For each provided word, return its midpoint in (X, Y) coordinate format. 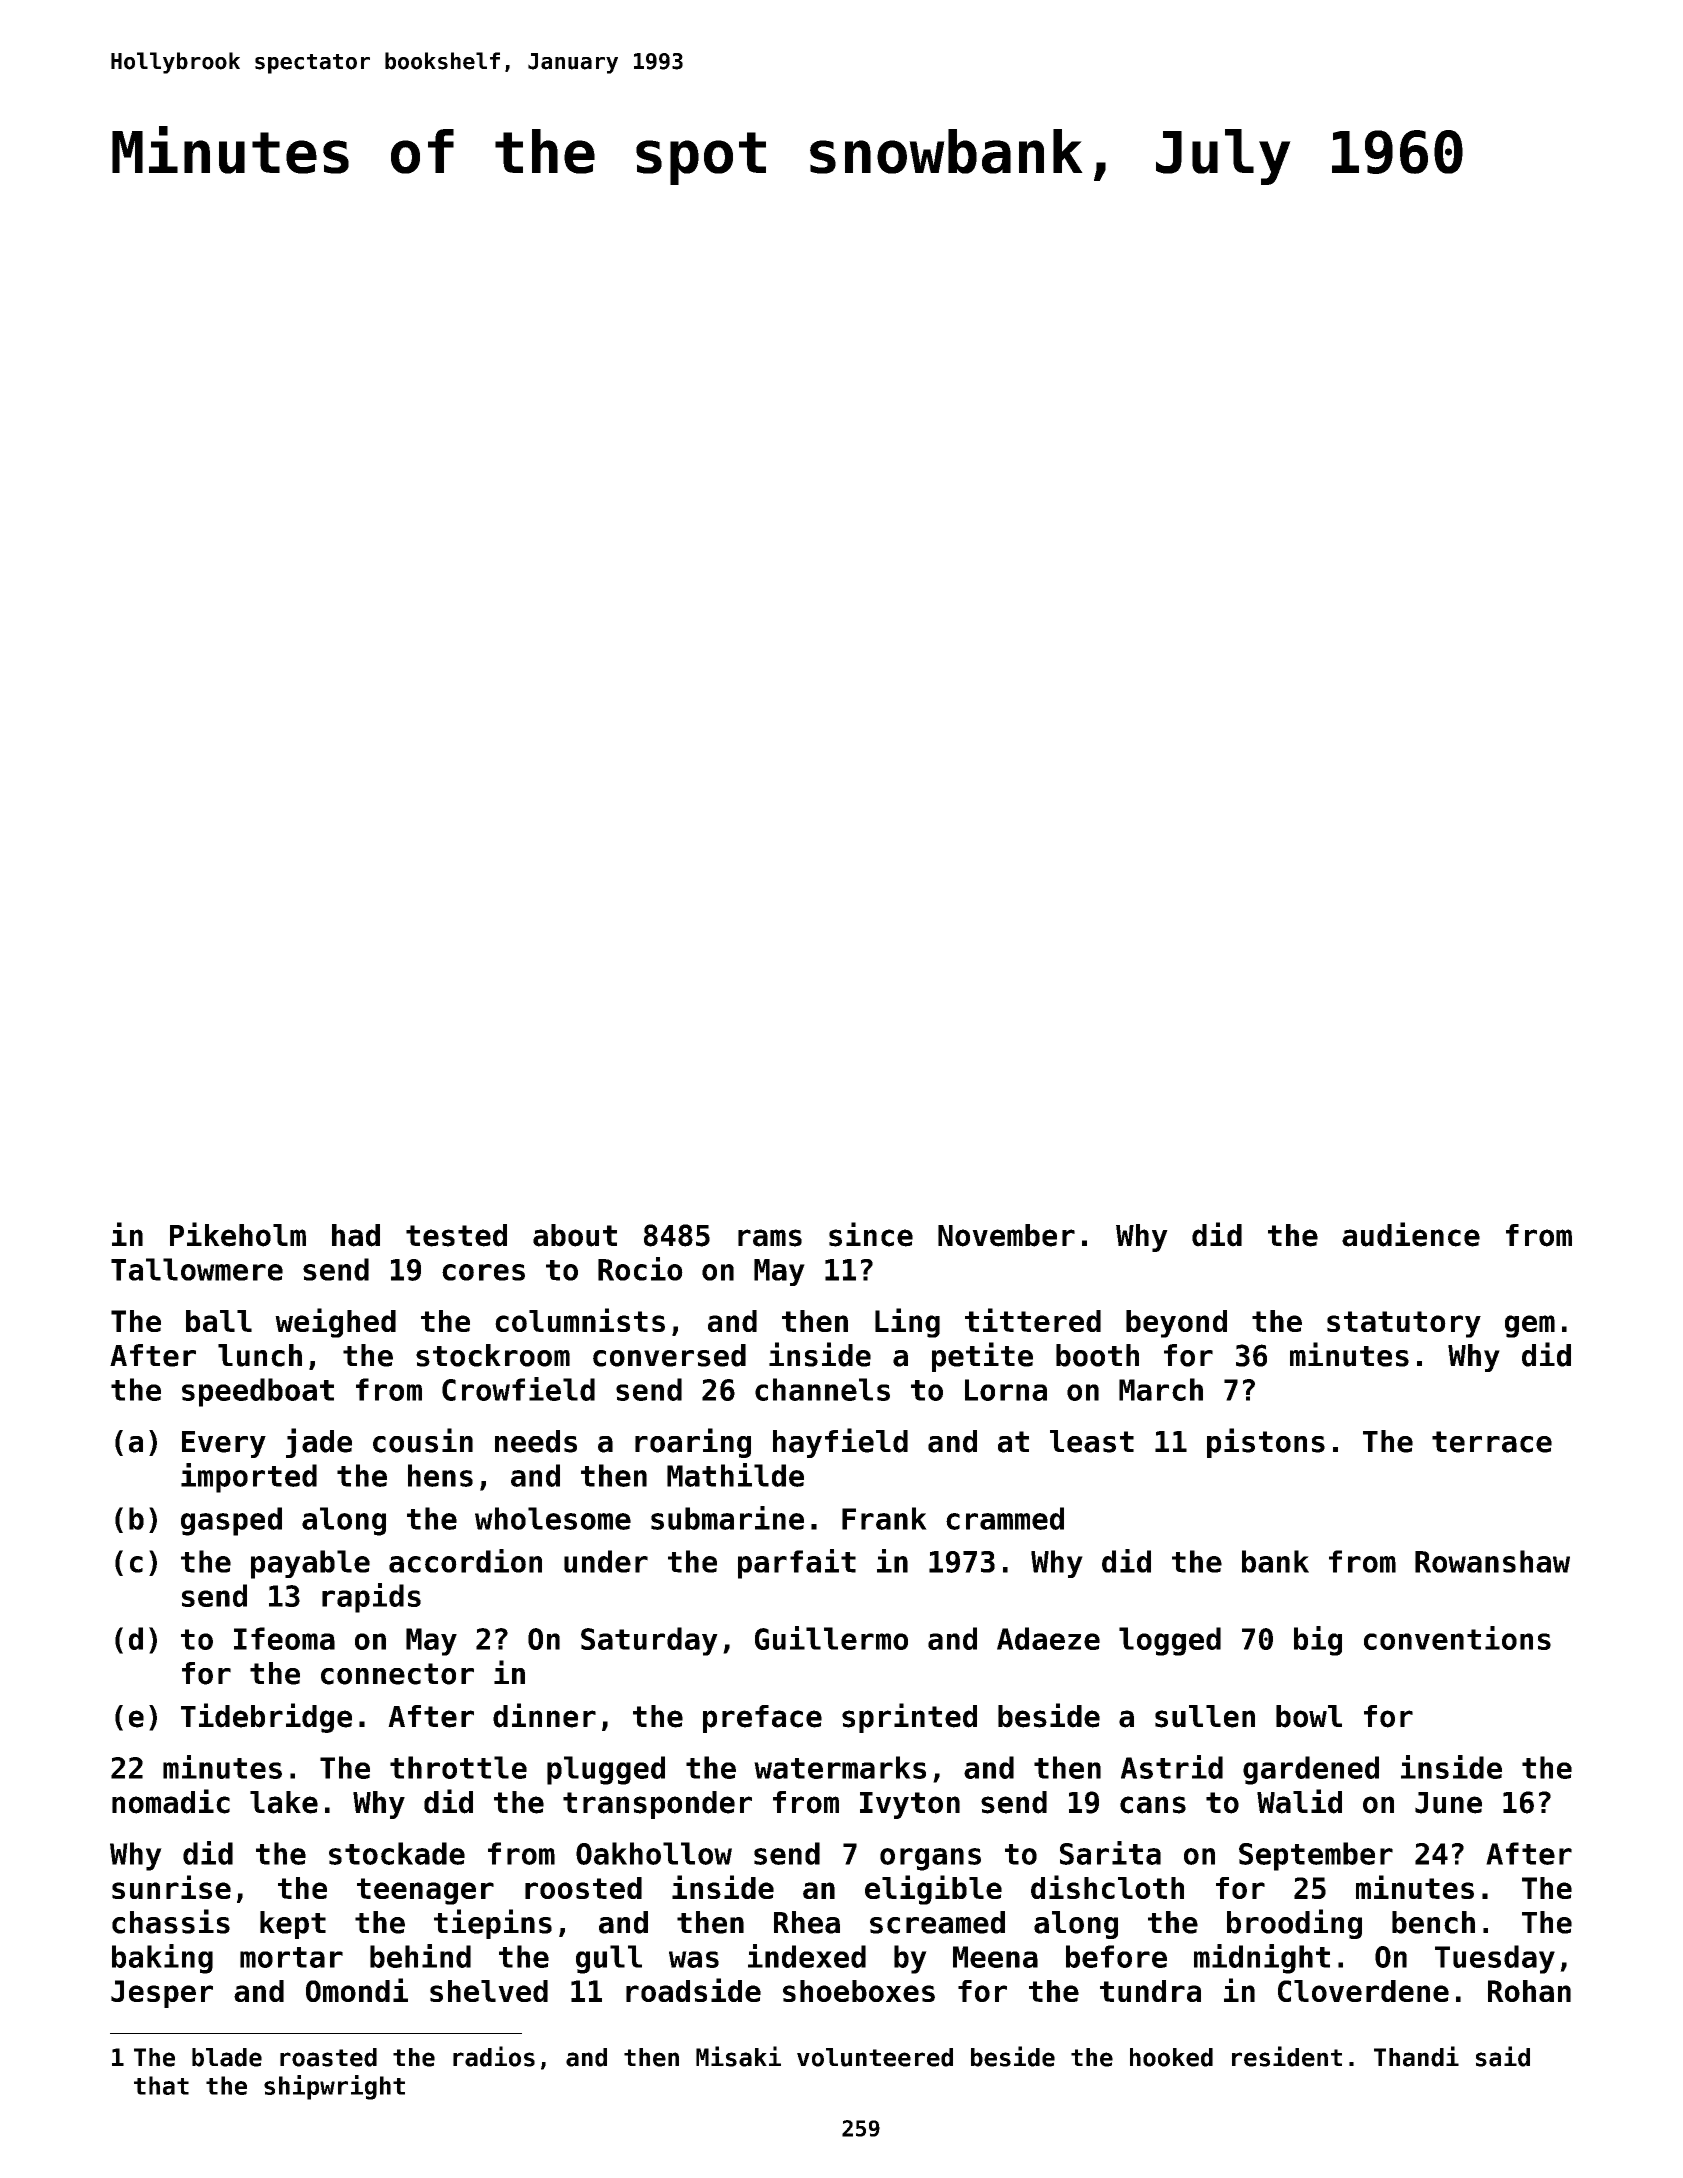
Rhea (807, 1922)
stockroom (493, 1355)
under (606, 1561)
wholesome (553, 1518)
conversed (669, 1355)
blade (227, 2057)
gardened (1311, 1770)
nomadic (171, 1801)
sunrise (171, 1887)
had (356, 1235)
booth (1097, 1355)
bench (1433, 1922)
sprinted (909, 1718)
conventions (1457, 1638)
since (871, 1234)
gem (1530, 1326)
